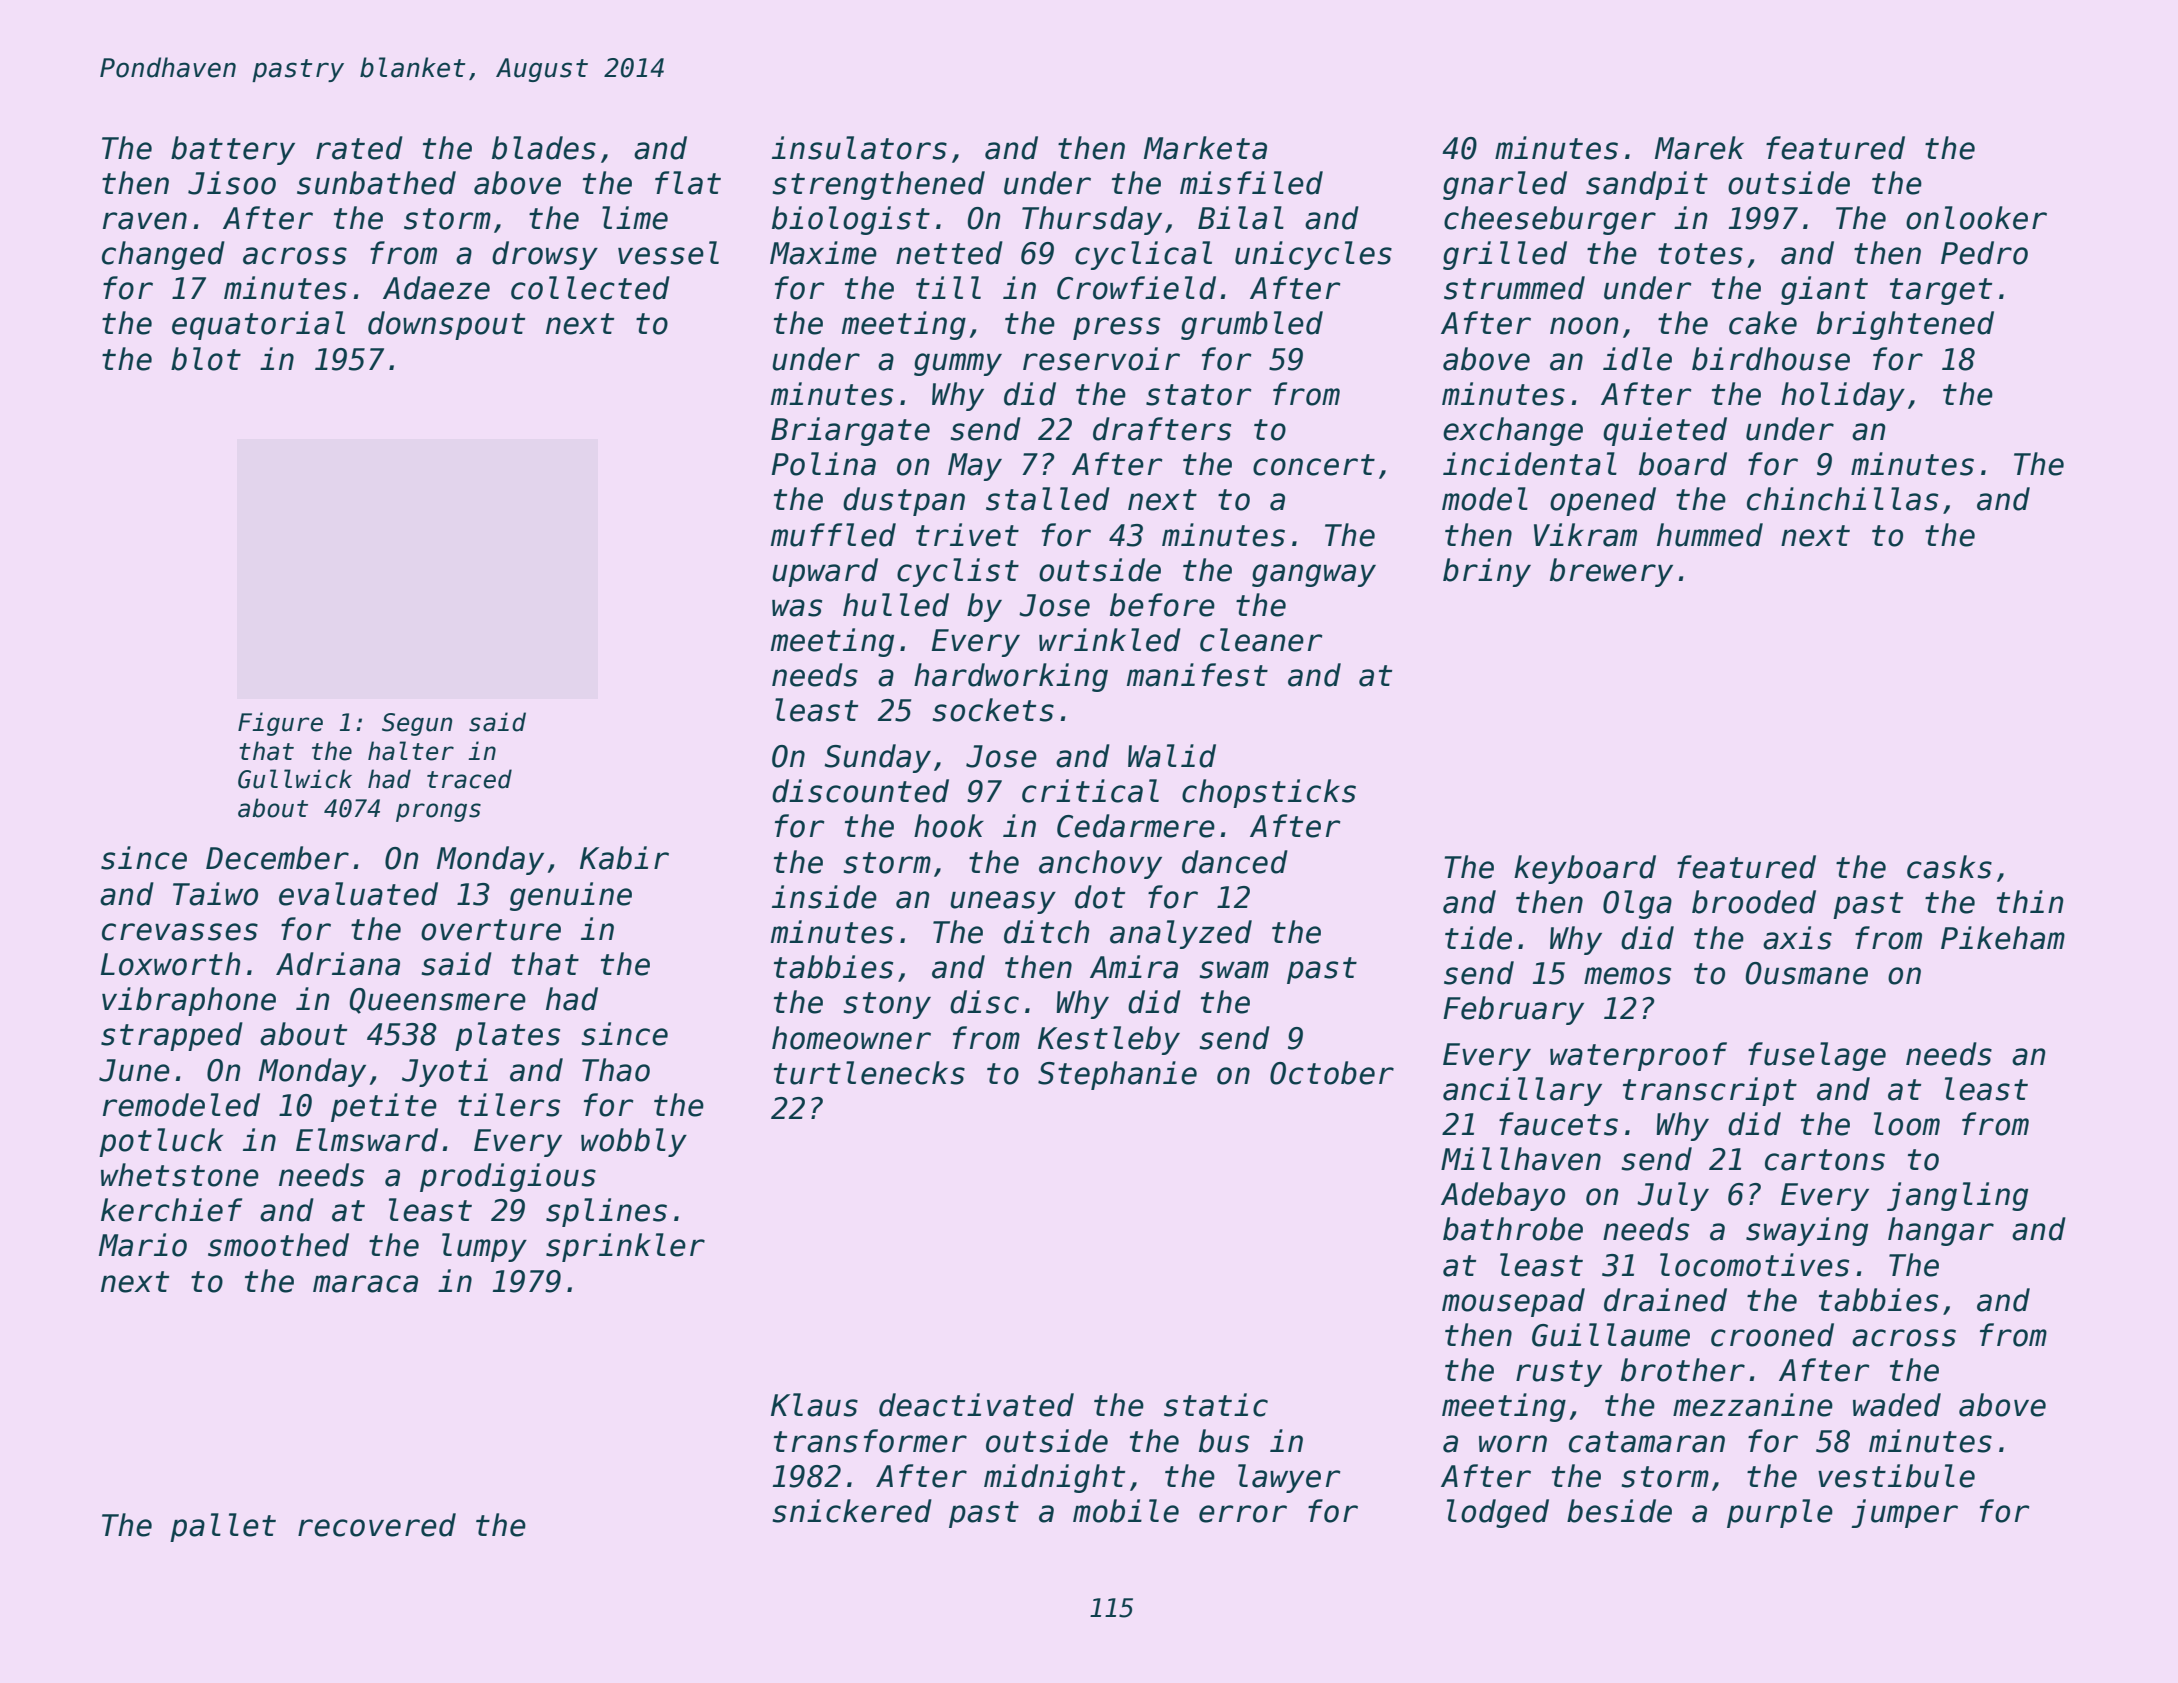 This screenshot has width=2178, height=1683. What do you see at coordinates (1638, 1056) in the screenshot?
I see `waterproof` at bounding box center [1638, 1056].
